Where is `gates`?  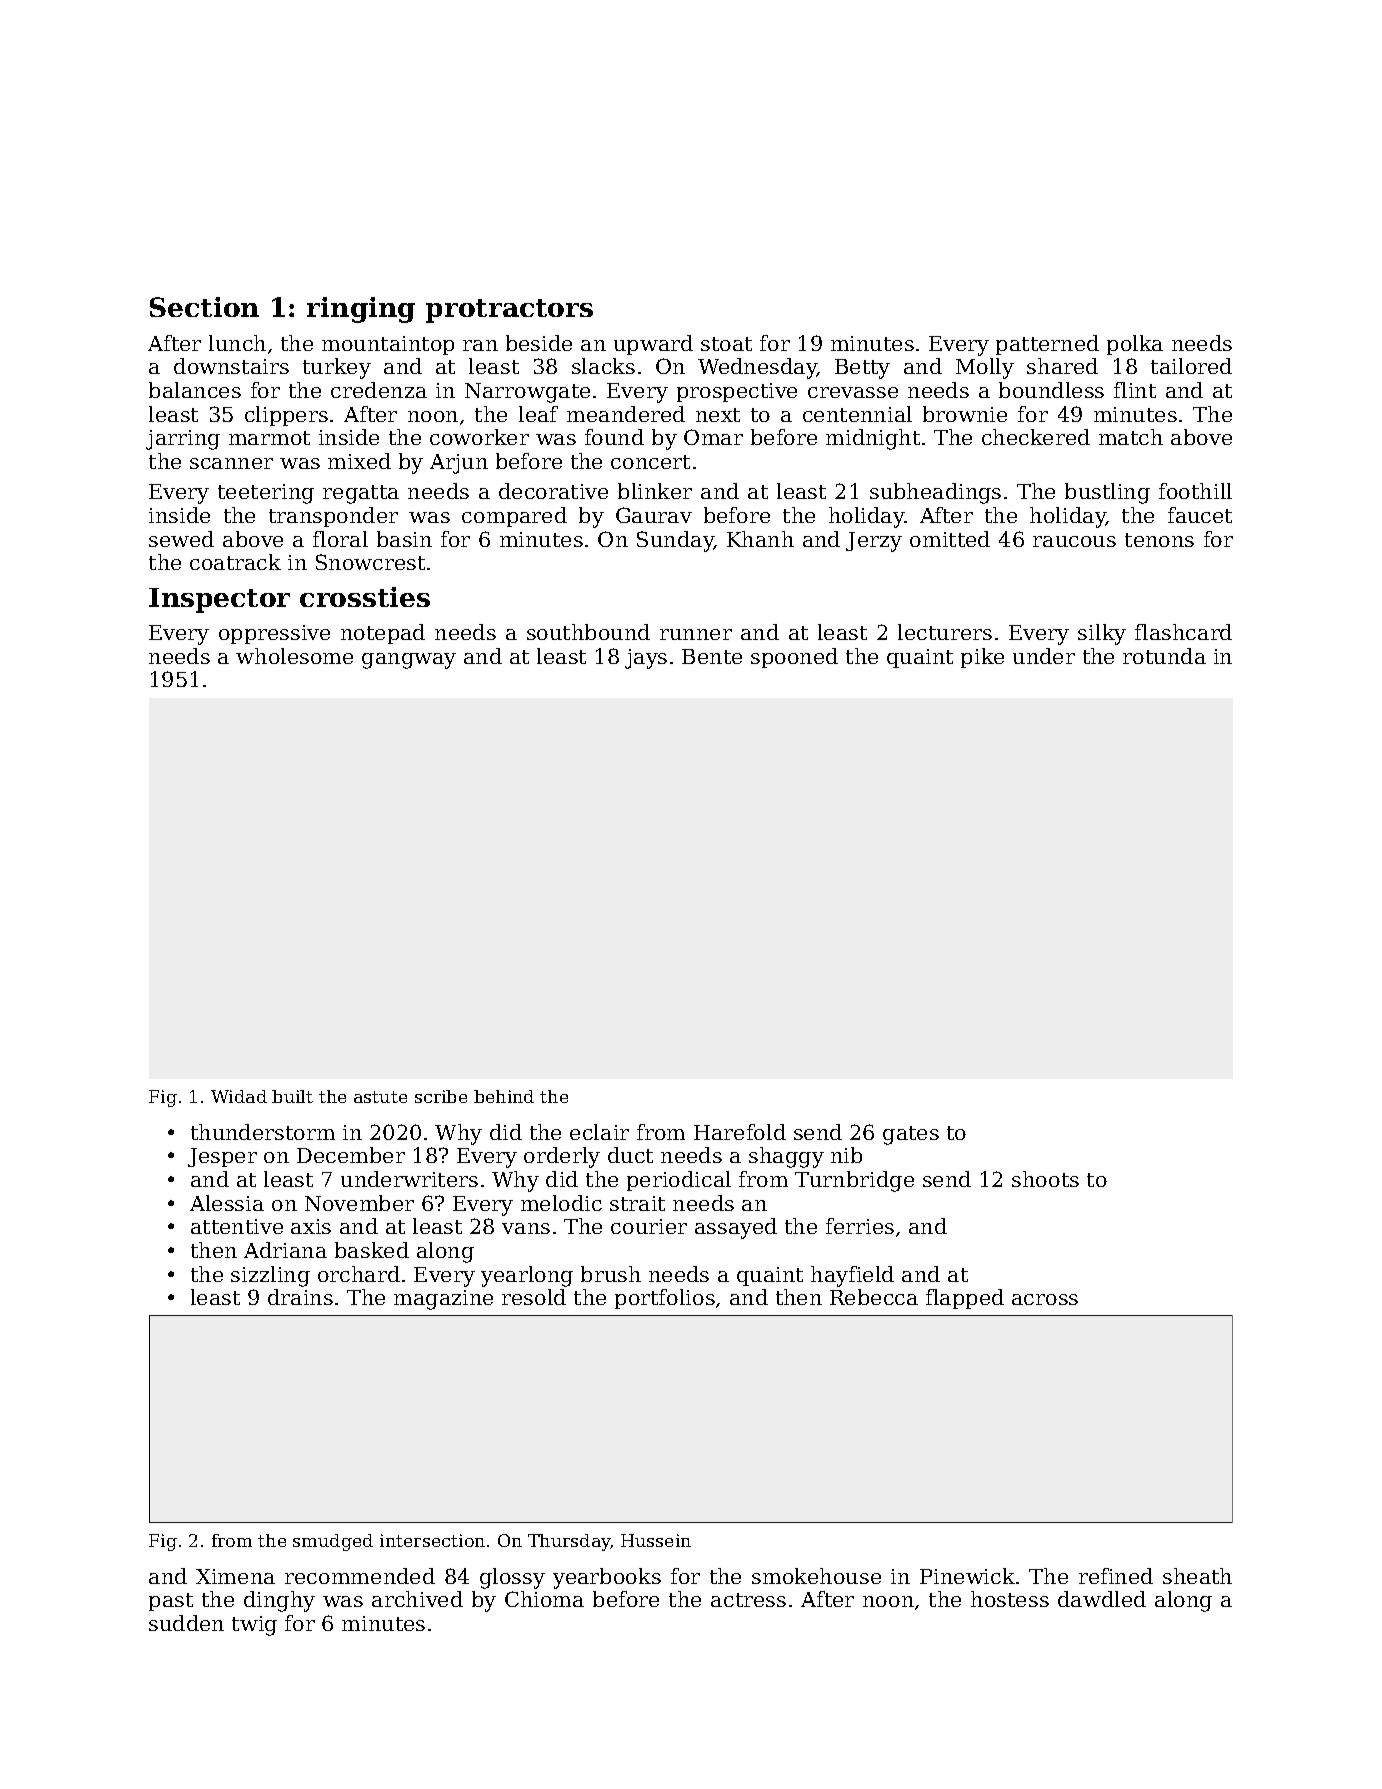
gates is located at coordinates (911, 1135).
